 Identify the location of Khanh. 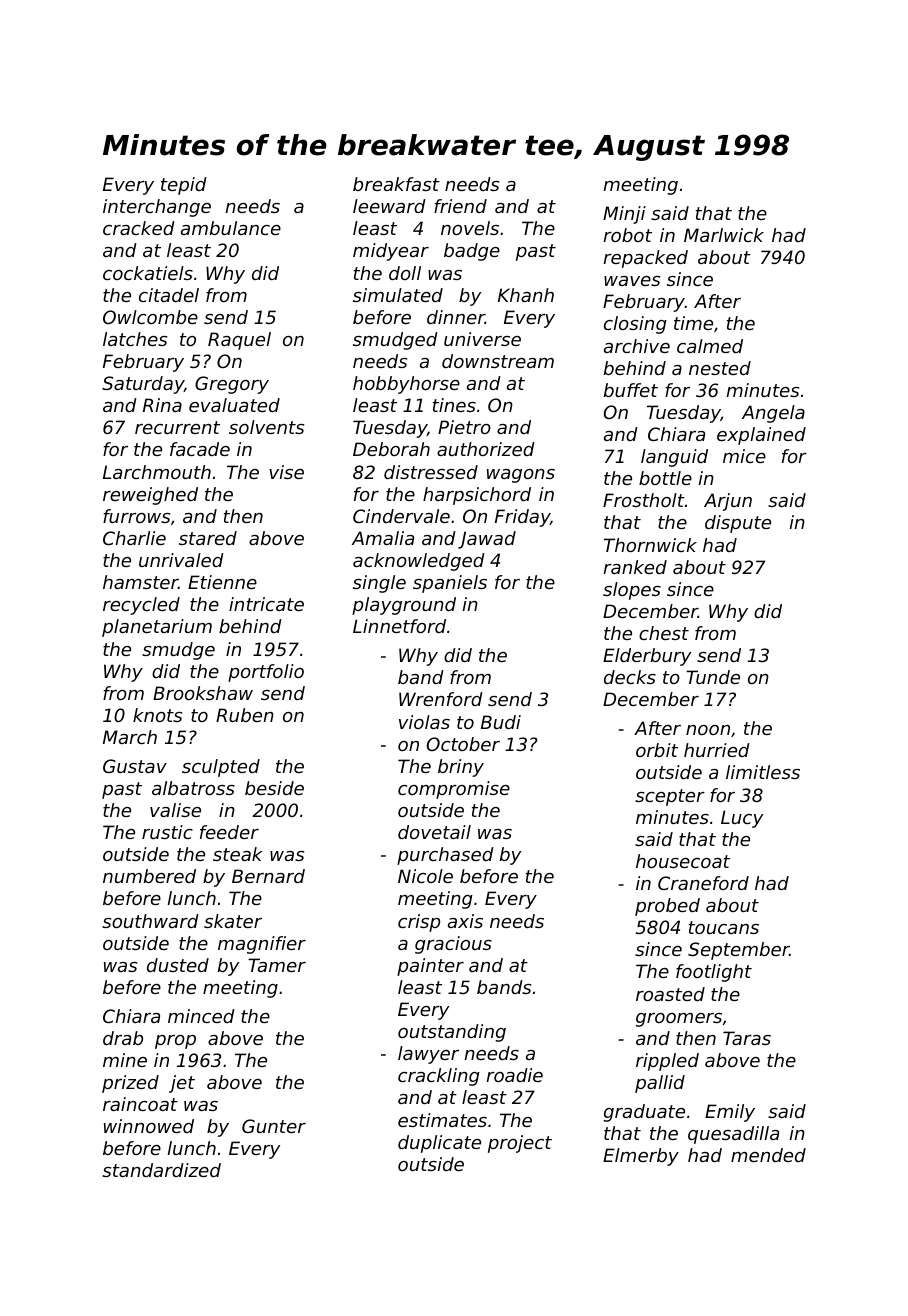
(526, 295).
